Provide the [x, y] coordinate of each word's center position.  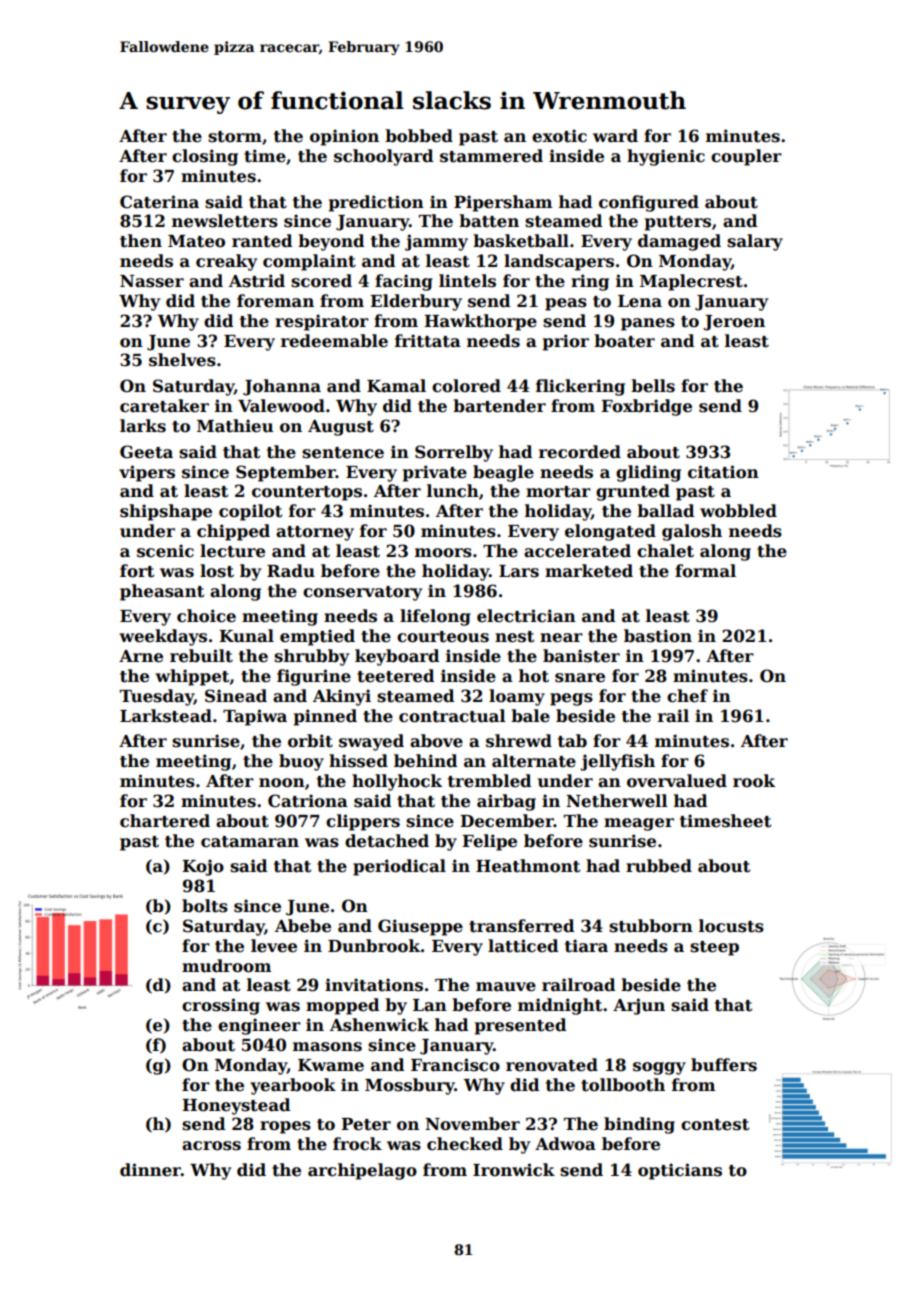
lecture [232, 551]
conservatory [362, 593]
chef [687, 696]
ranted [262, 241]
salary [755, 242]
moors [443, 553]
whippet [192, 677]
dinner [150, 1170]
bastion [658, 636]
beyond [331, 242]
